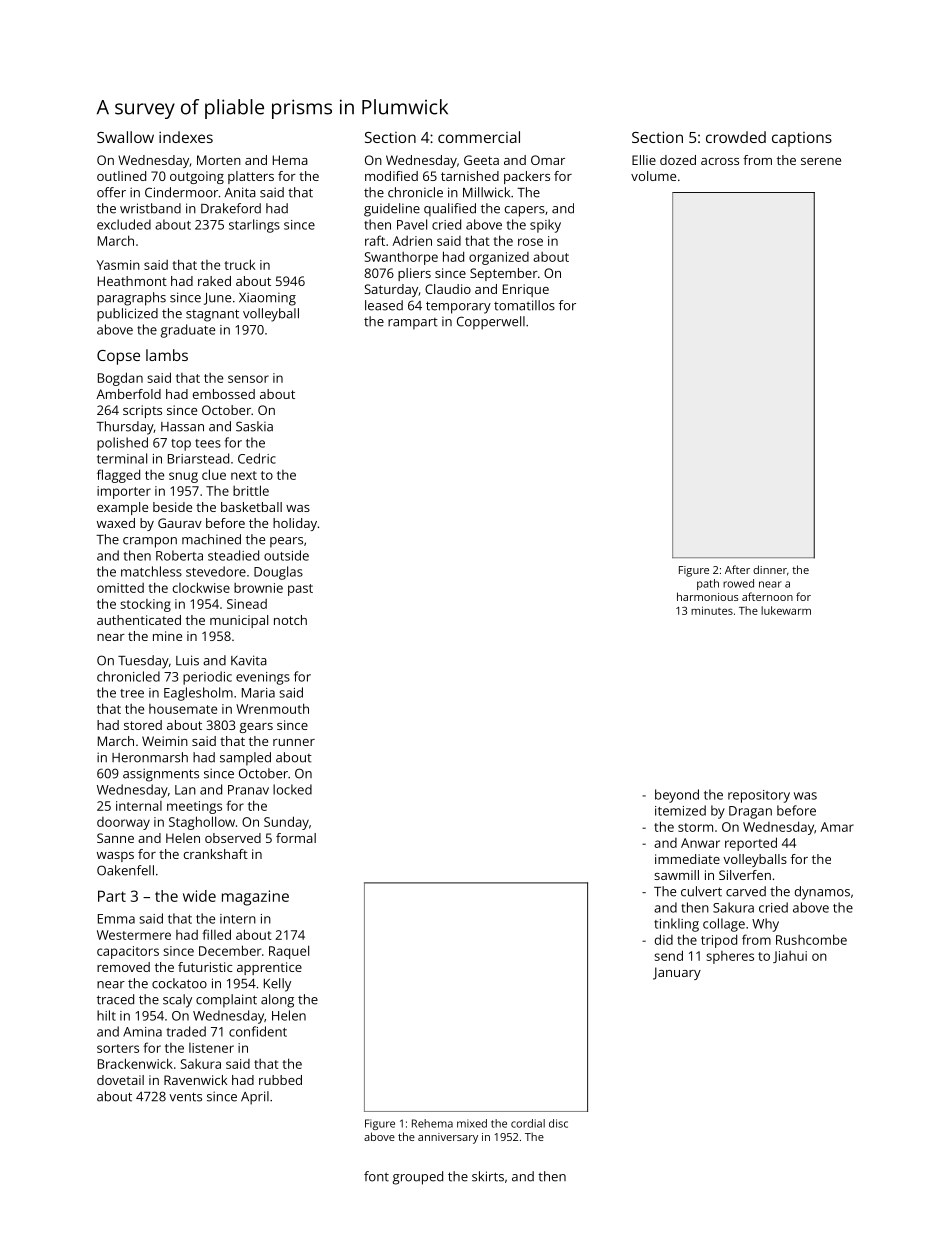 Image resolution: width=952 pixels, height=1233 pixels. I want to click on path, so click(708, 584).
